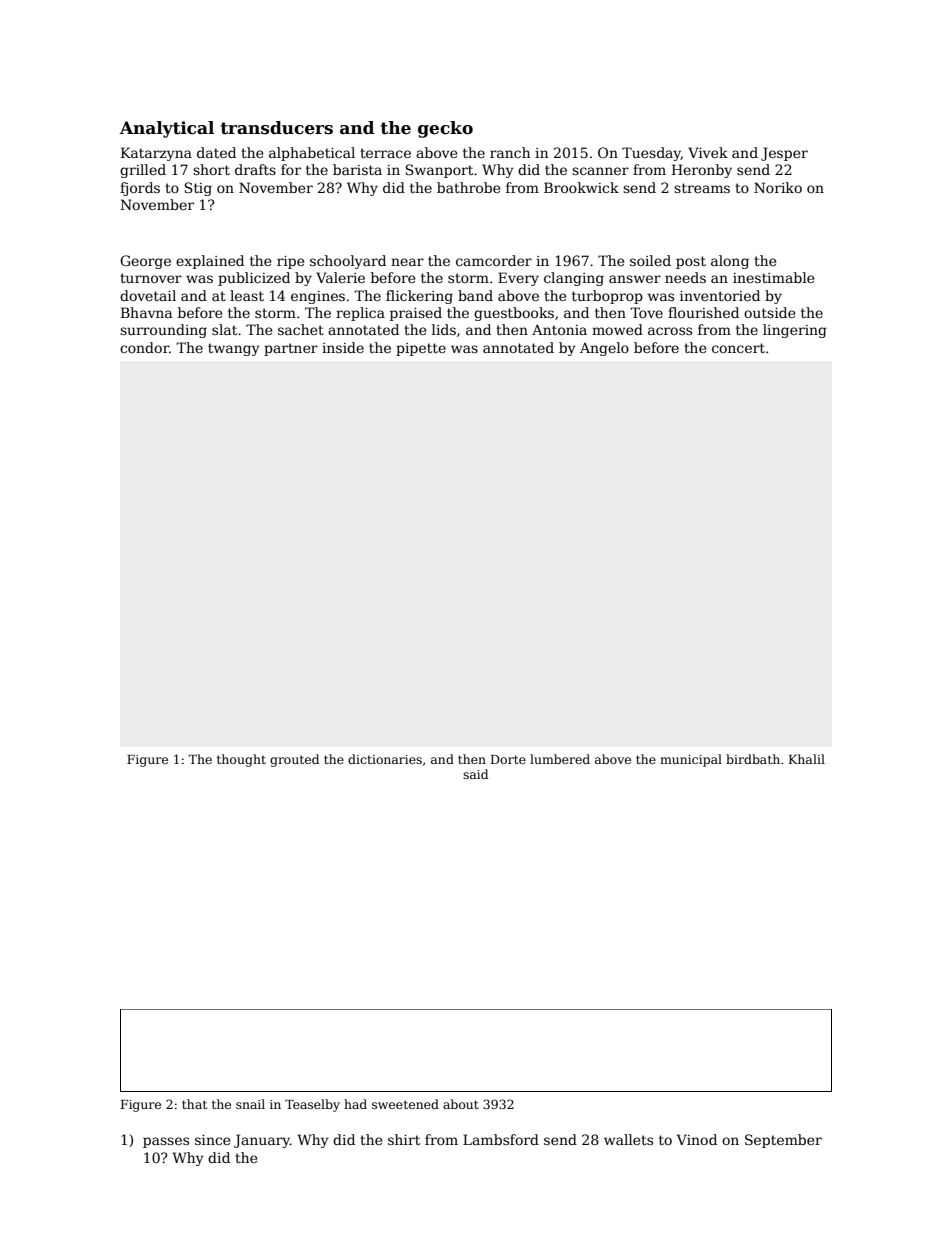  I want to click on Vivek, so click(708, 152).
